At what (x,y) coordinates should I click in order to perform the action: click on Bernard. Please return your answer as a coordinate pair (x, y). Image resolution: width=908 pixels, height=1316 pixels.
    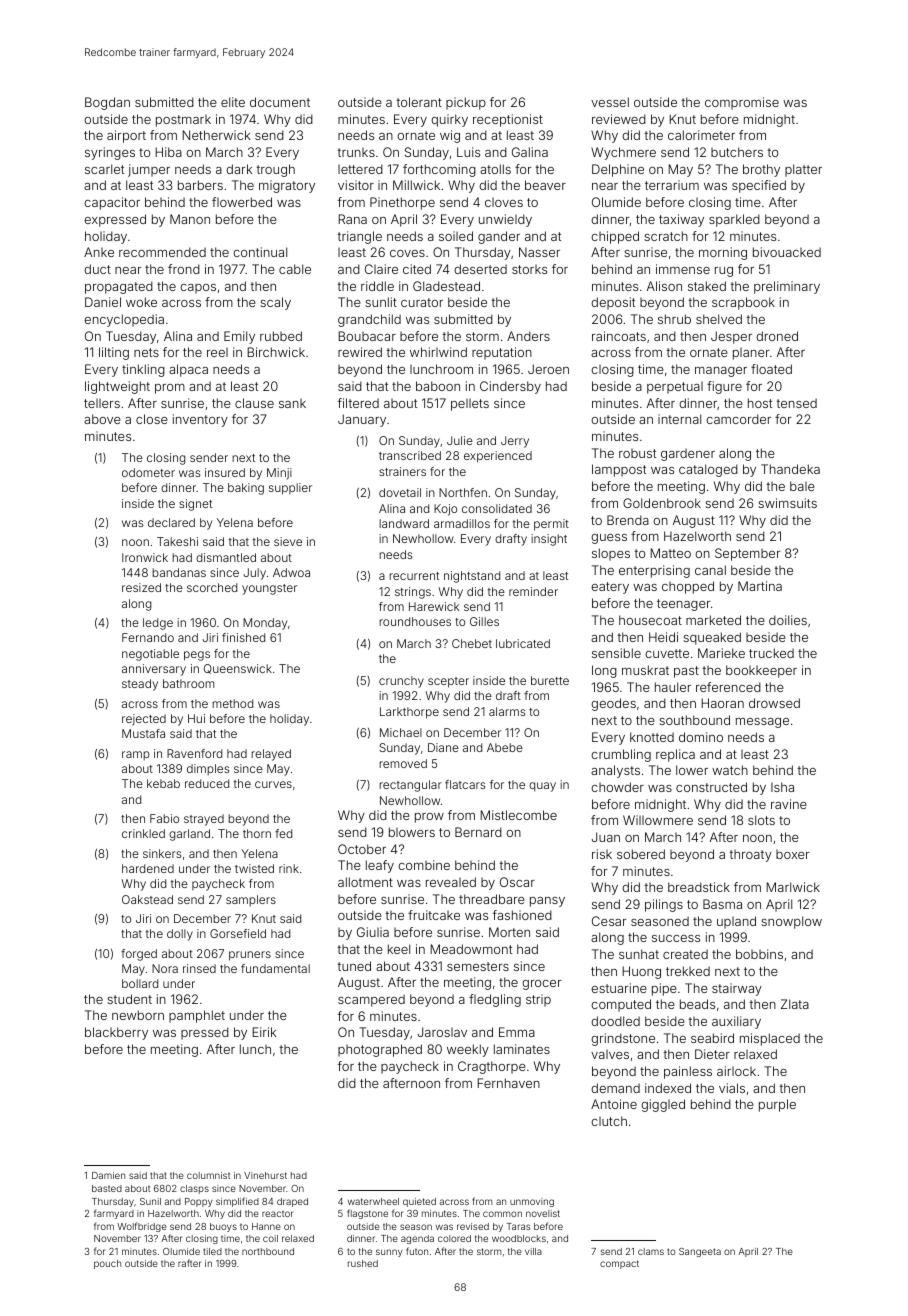
    Looking at the image, I should click on (478, 832).
